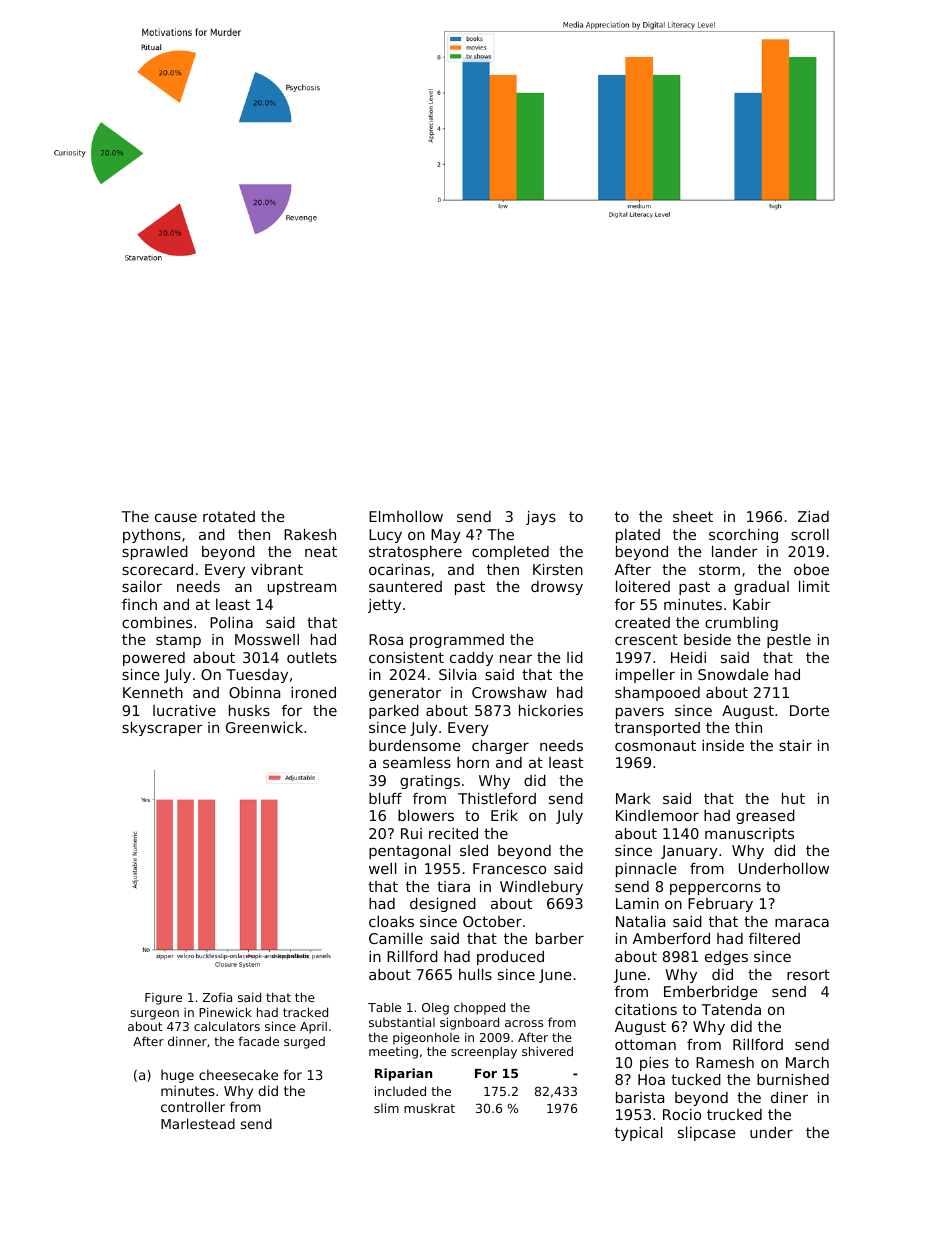 This page has height=1233, width=952. I want to click on resort, so click(808, 974).
